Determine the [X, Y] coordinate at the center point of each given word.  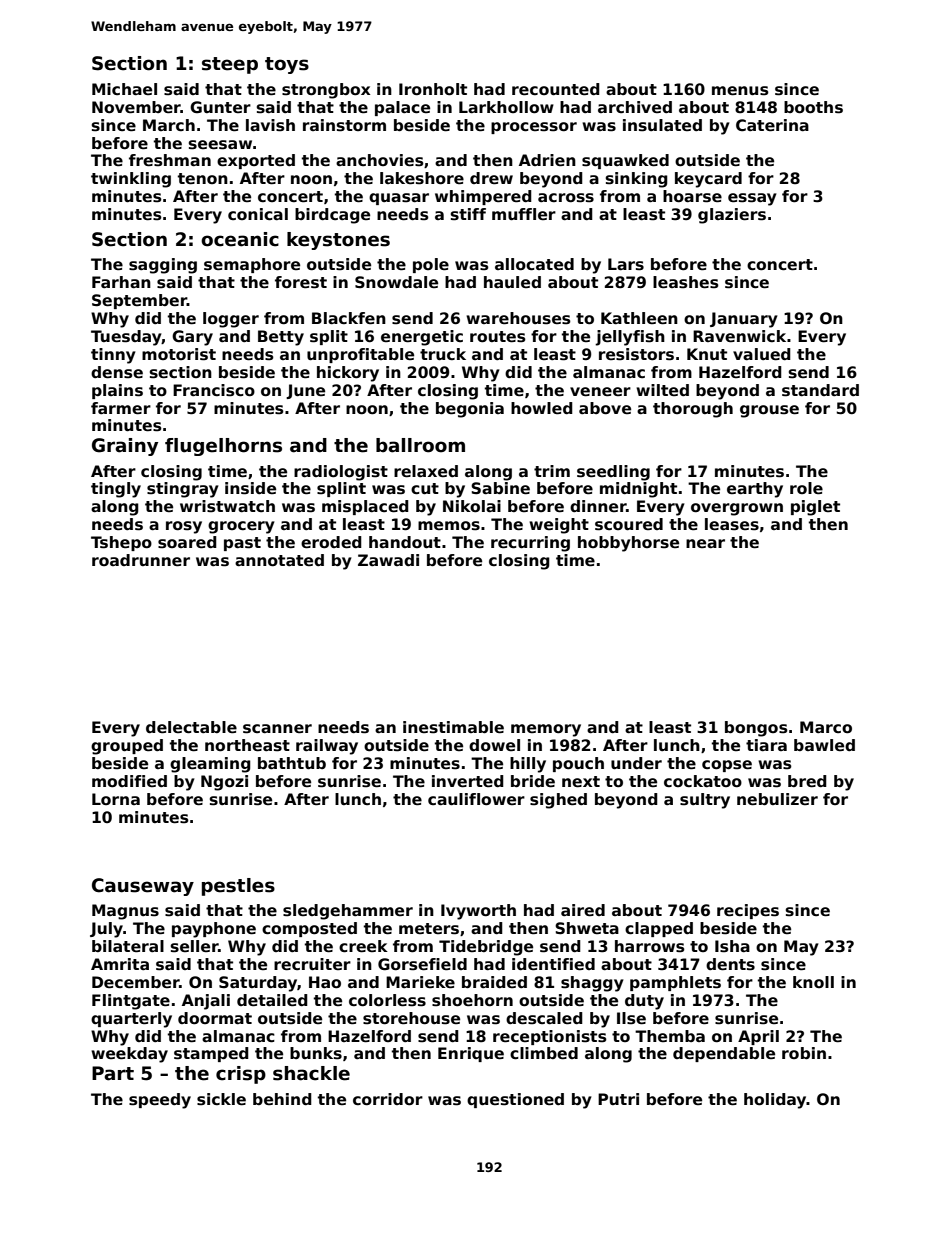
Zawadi [388, 560]
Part [113, 1073]
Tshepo [121, 543]
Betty [281, 338]
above [605, 408]
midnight [638, 490]
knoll [813, 982]
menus [740, 91]
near [705, 543]
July [106, 930]
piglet [815, 508]
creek [363, 946]
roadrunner [141, 560]
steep [230, 65]
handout [405, 542]
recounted [556, 89]
